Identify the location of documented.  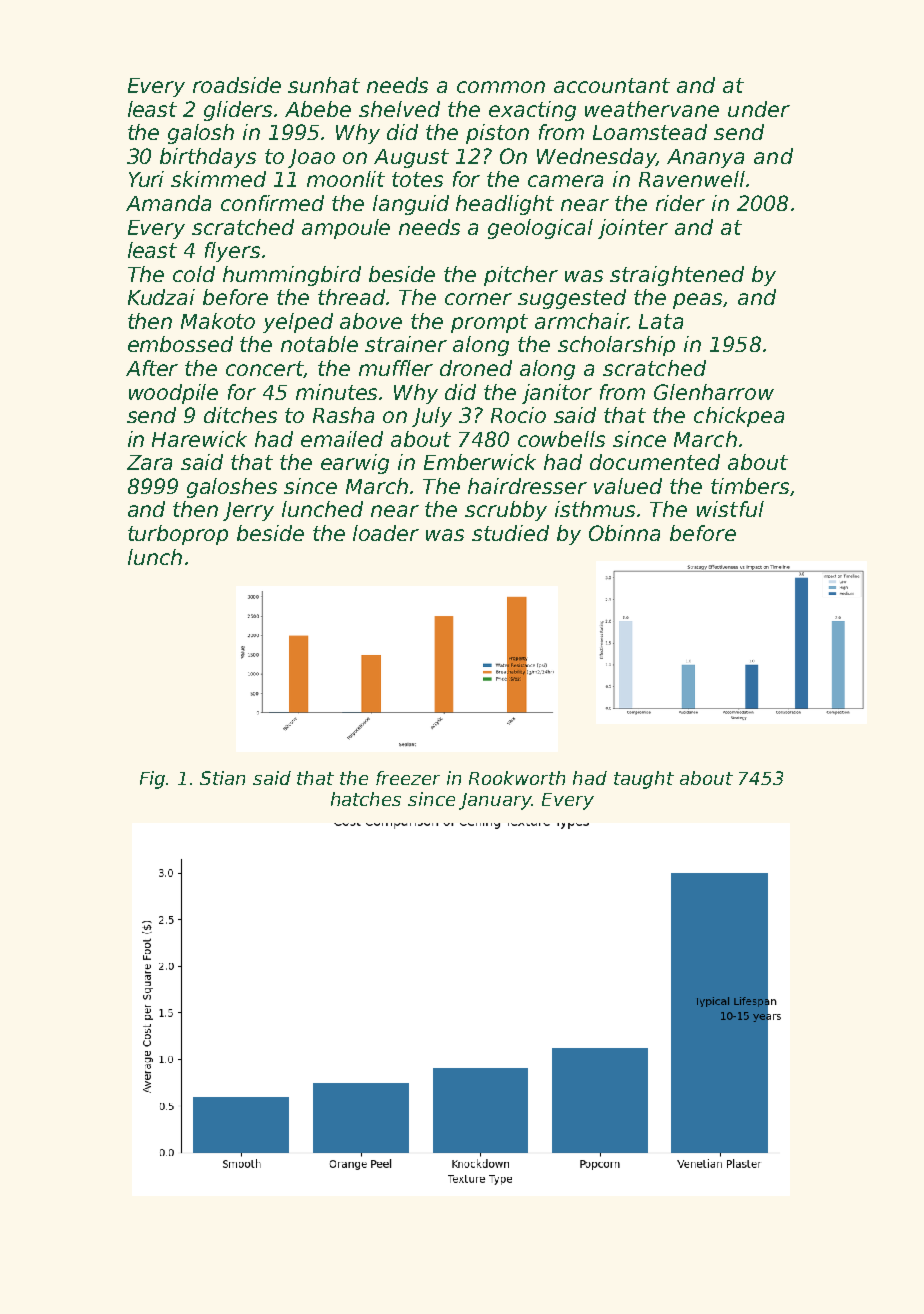
(655, 462).
